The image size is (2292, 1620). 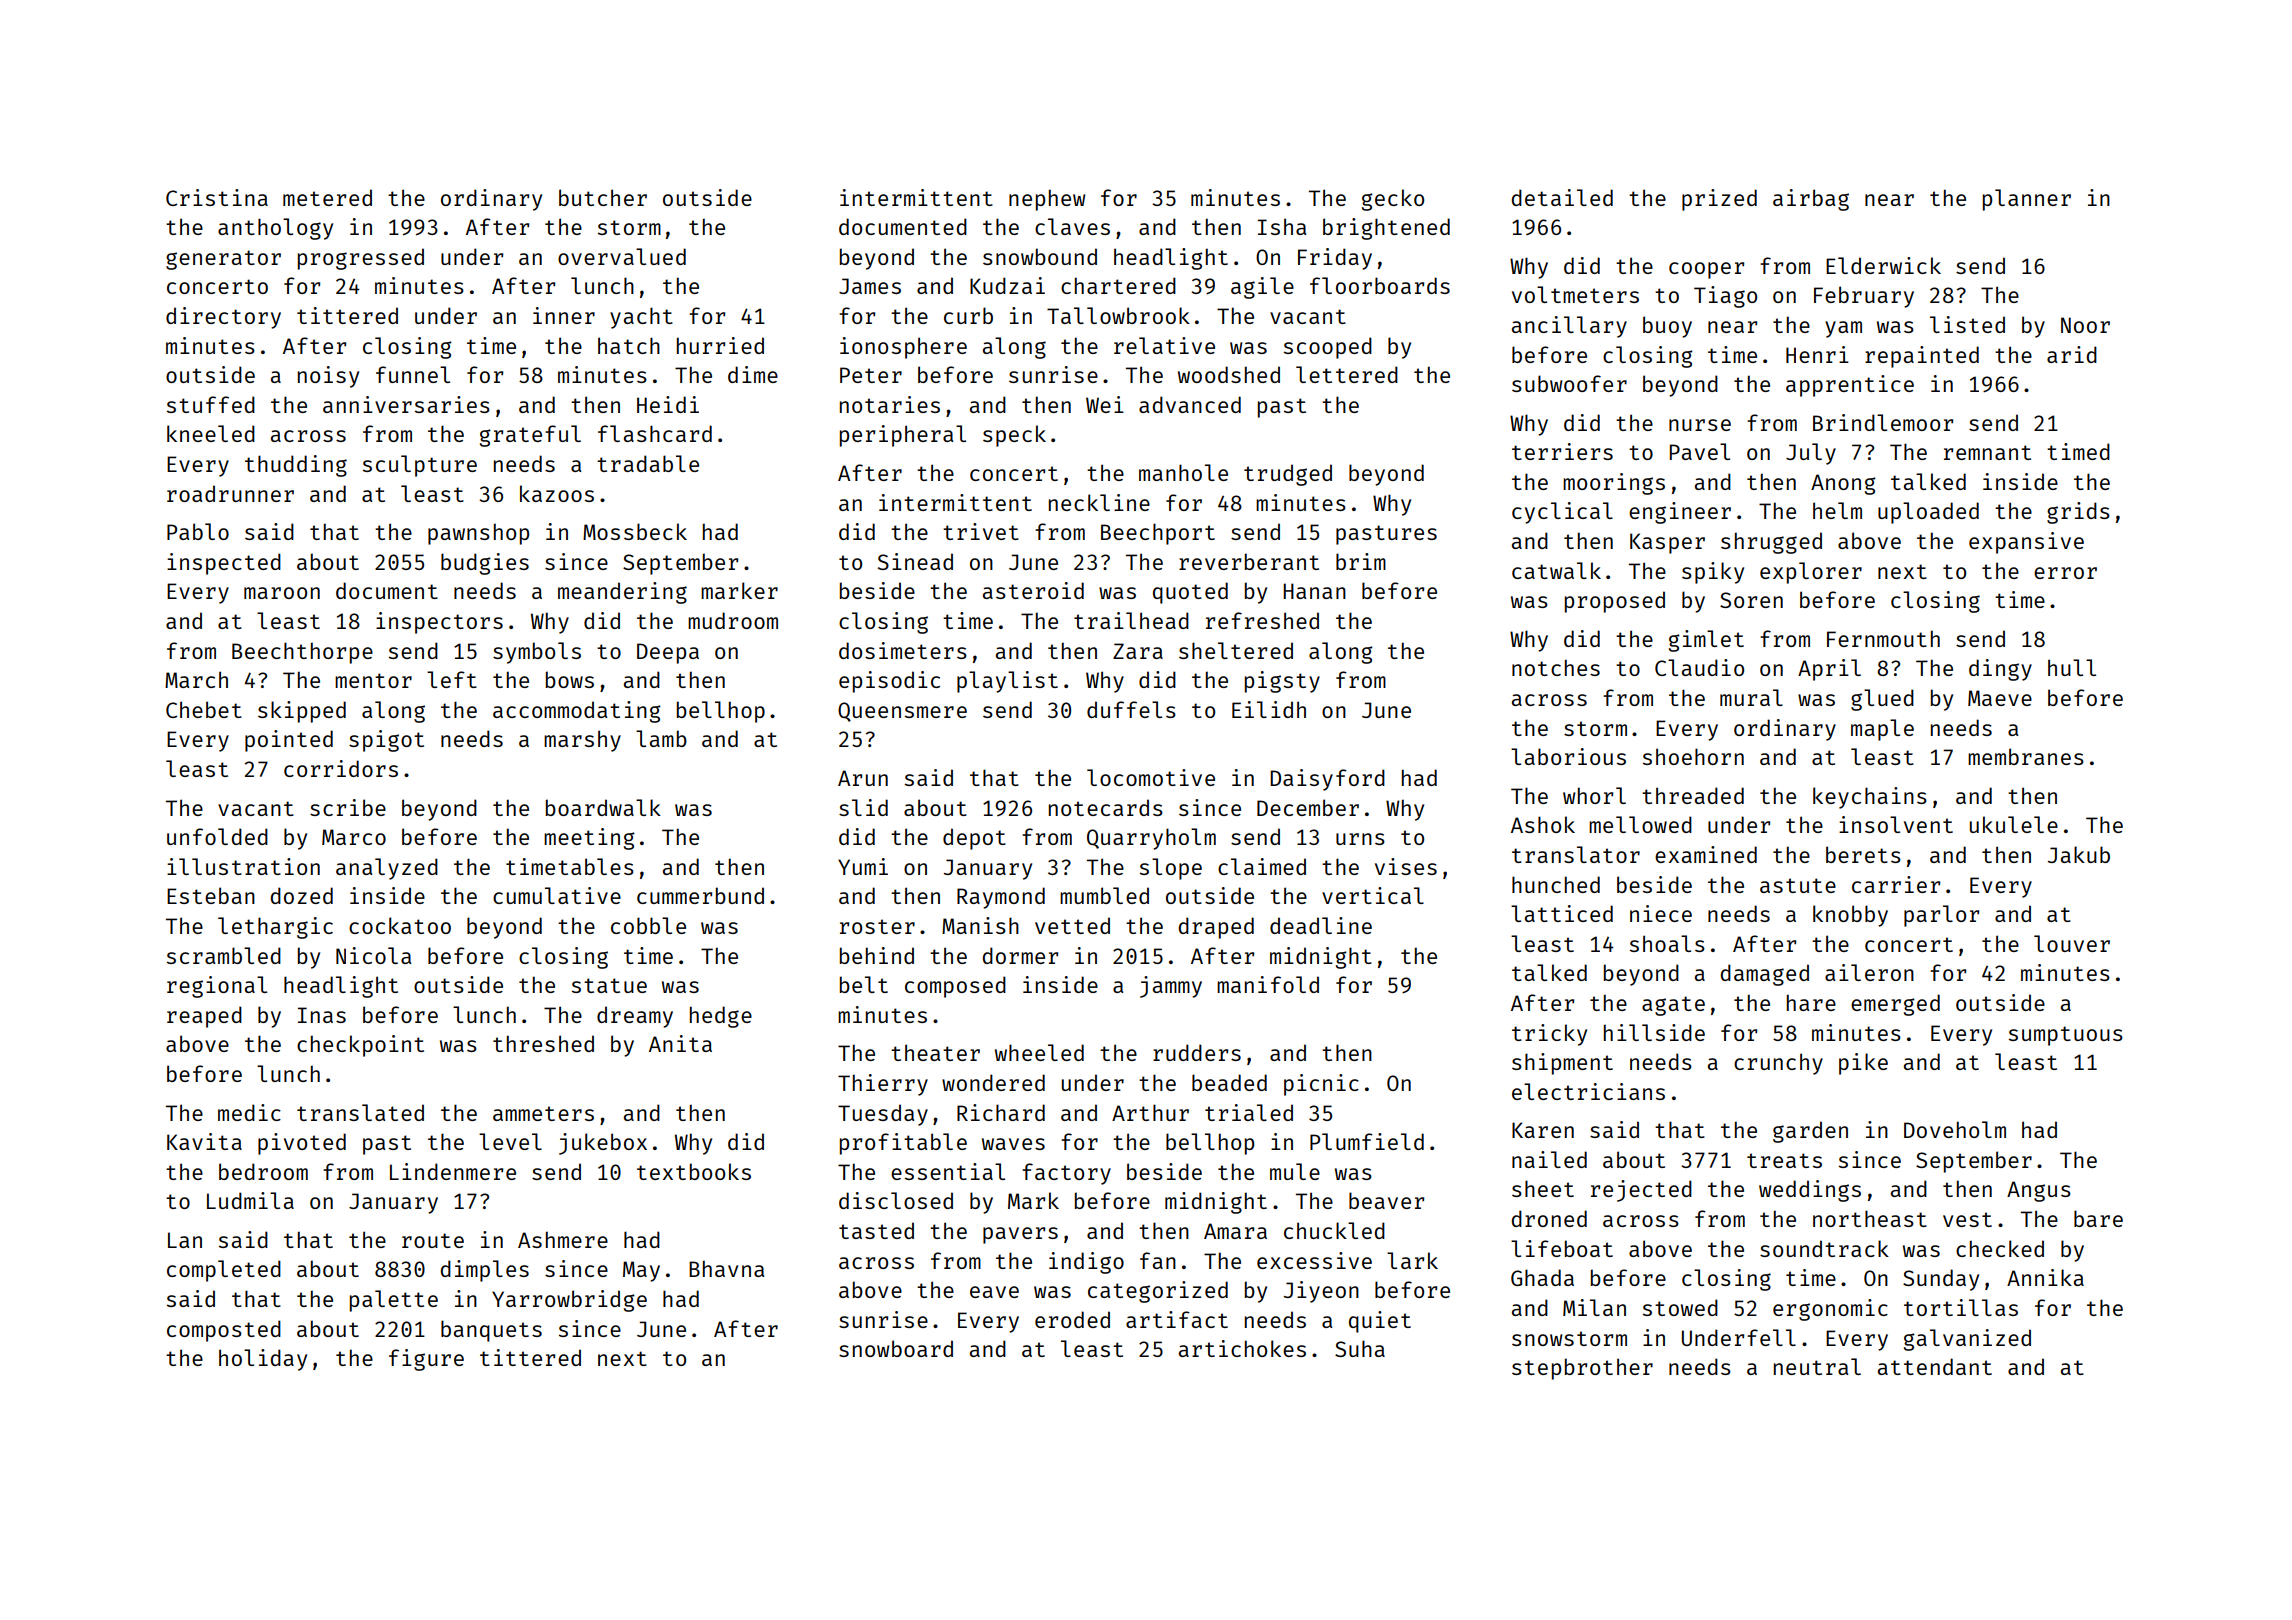 I want to click on knobby, so click(x=1850, y=916).
